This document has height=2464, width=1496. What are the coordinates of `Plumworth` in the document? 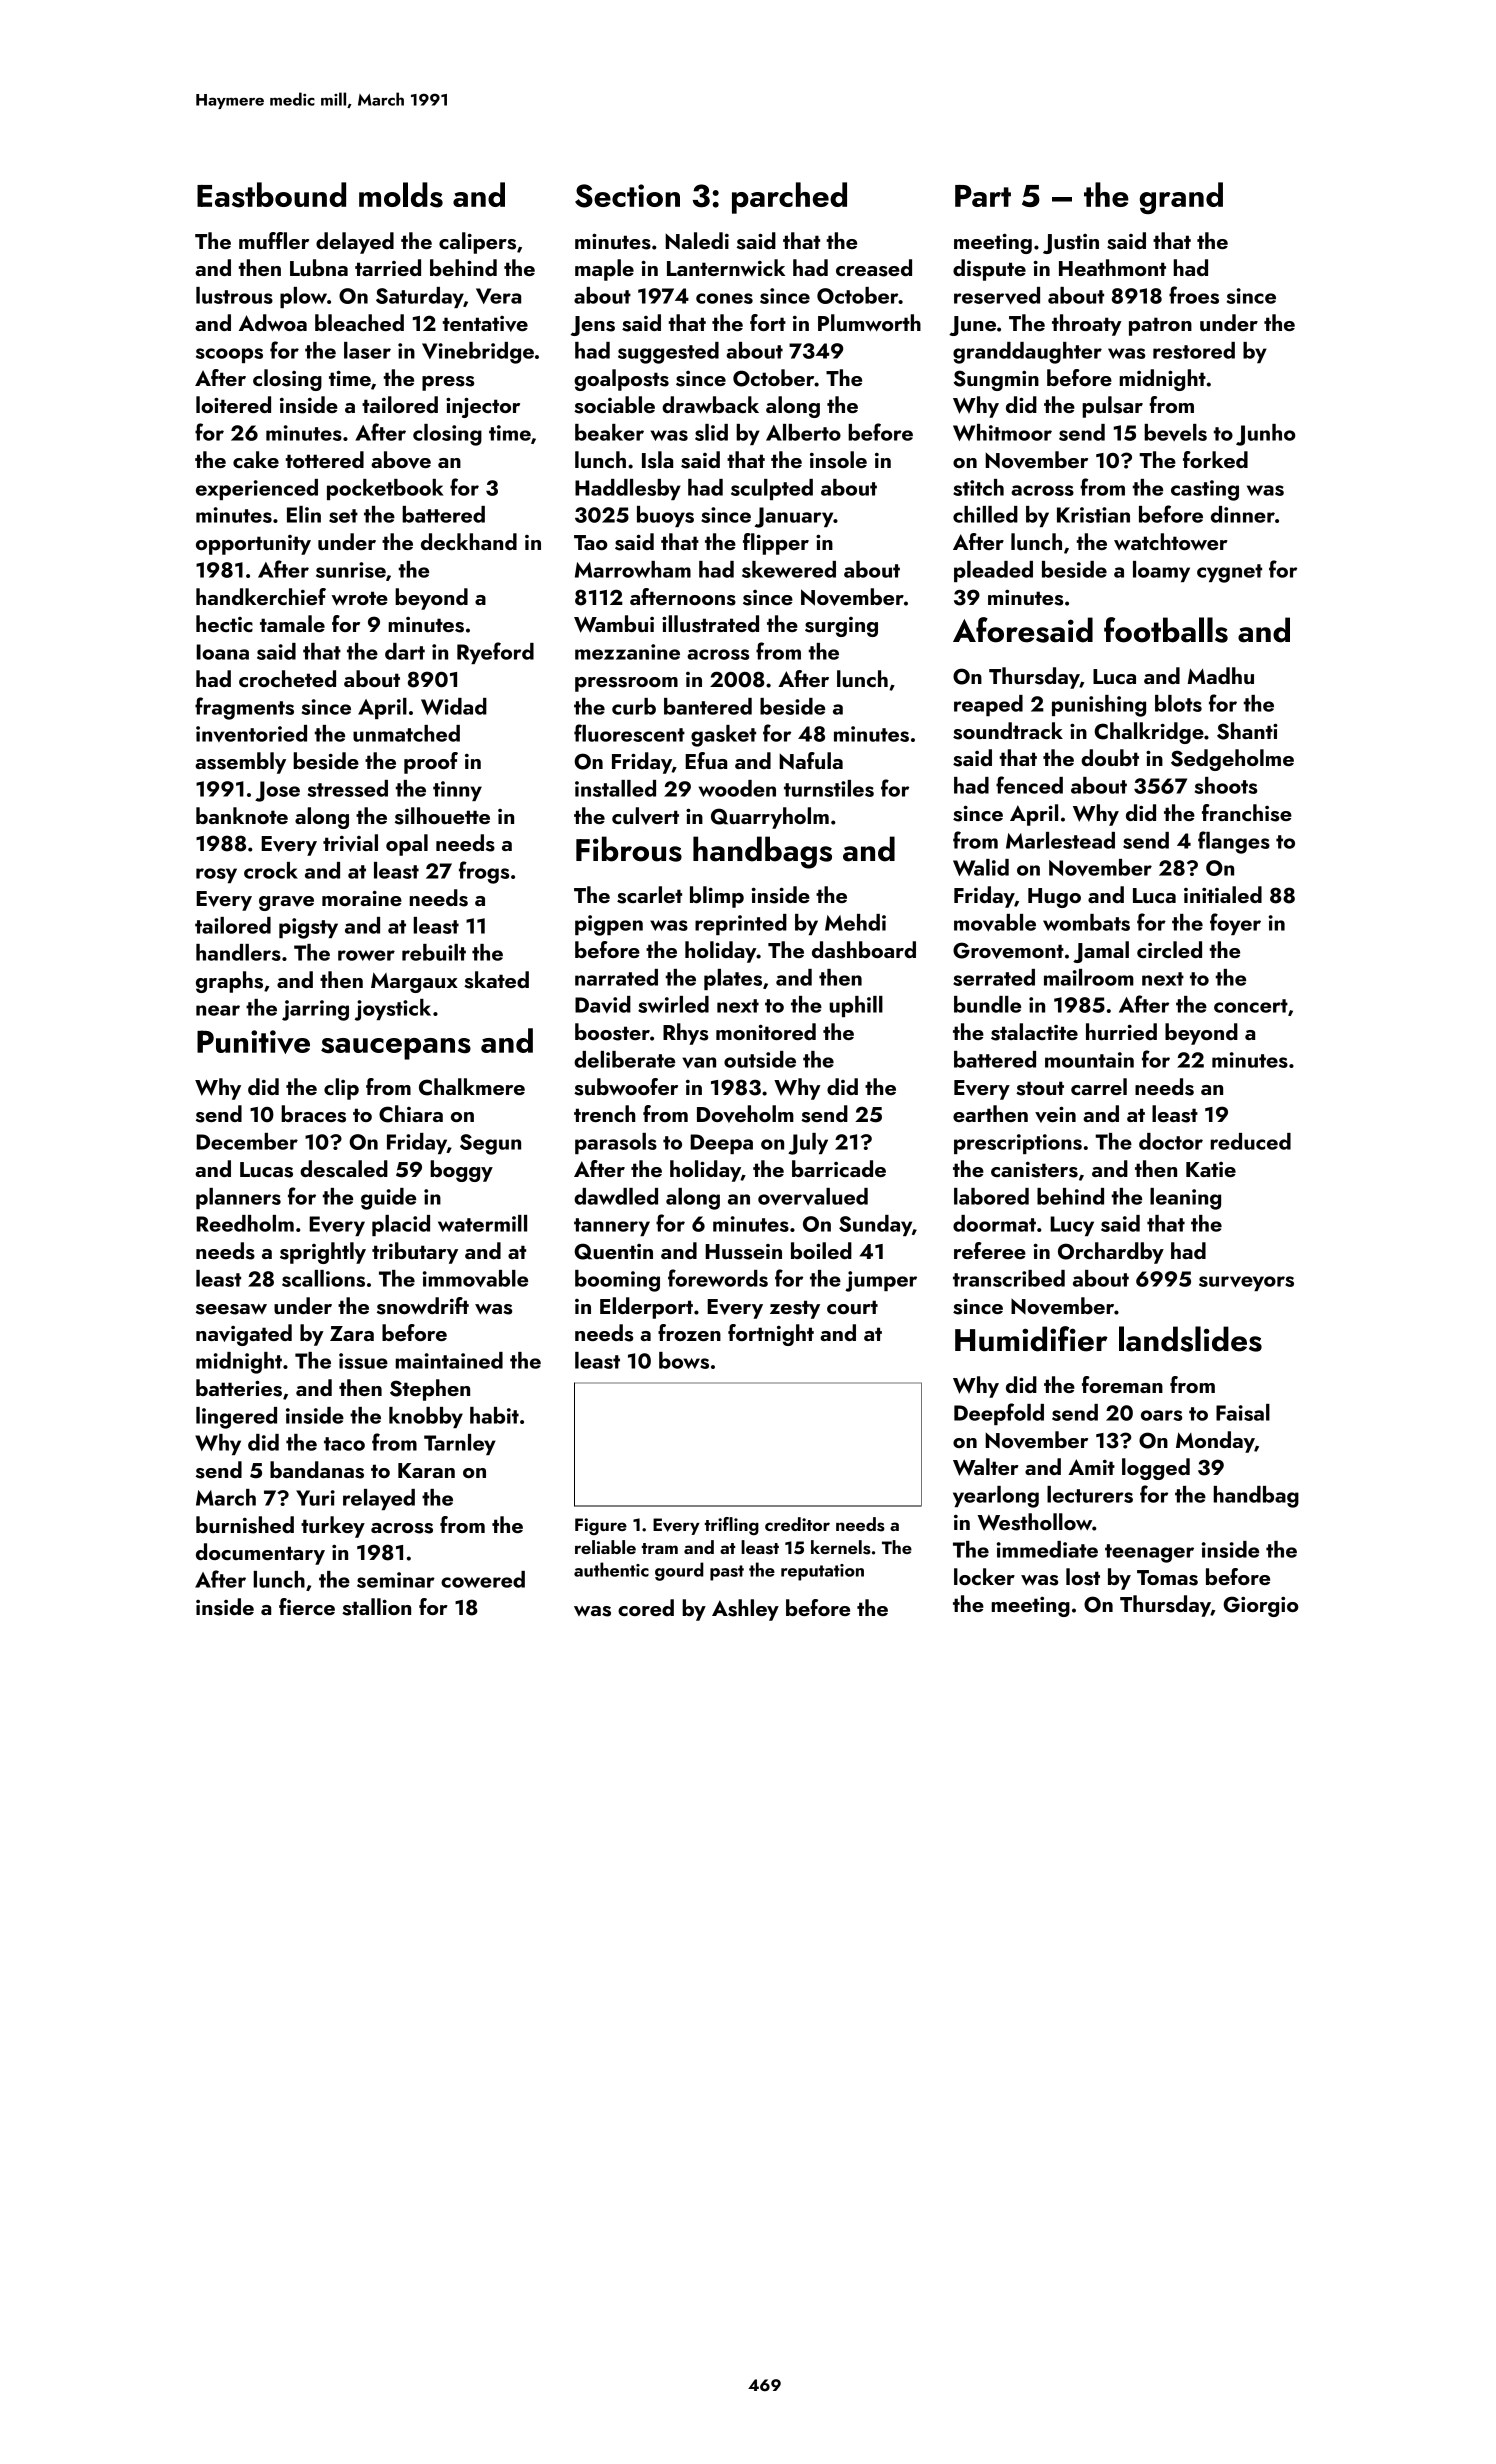 It's located at (869, 322).
